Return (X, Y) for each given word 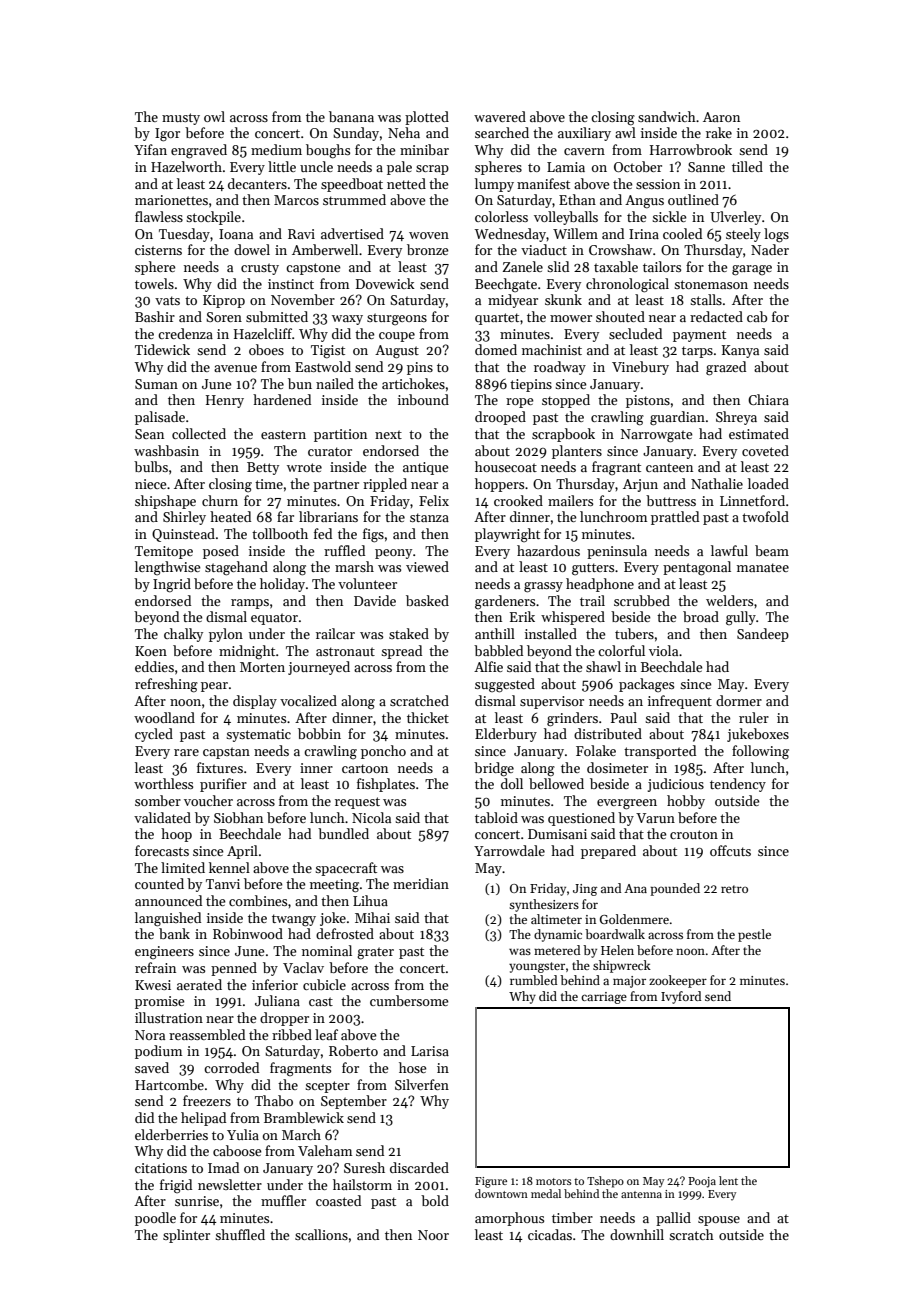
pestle (754, 935)
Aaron (721, 117)
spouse (719, 1221)
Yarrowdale (509, 850)
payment (699, 336)
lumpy (494, 185)
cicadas (550, 1234)
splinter (186, 1236)
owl (214, 116)
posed (221, 552)
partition (340, 435)
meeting (334, 886)
